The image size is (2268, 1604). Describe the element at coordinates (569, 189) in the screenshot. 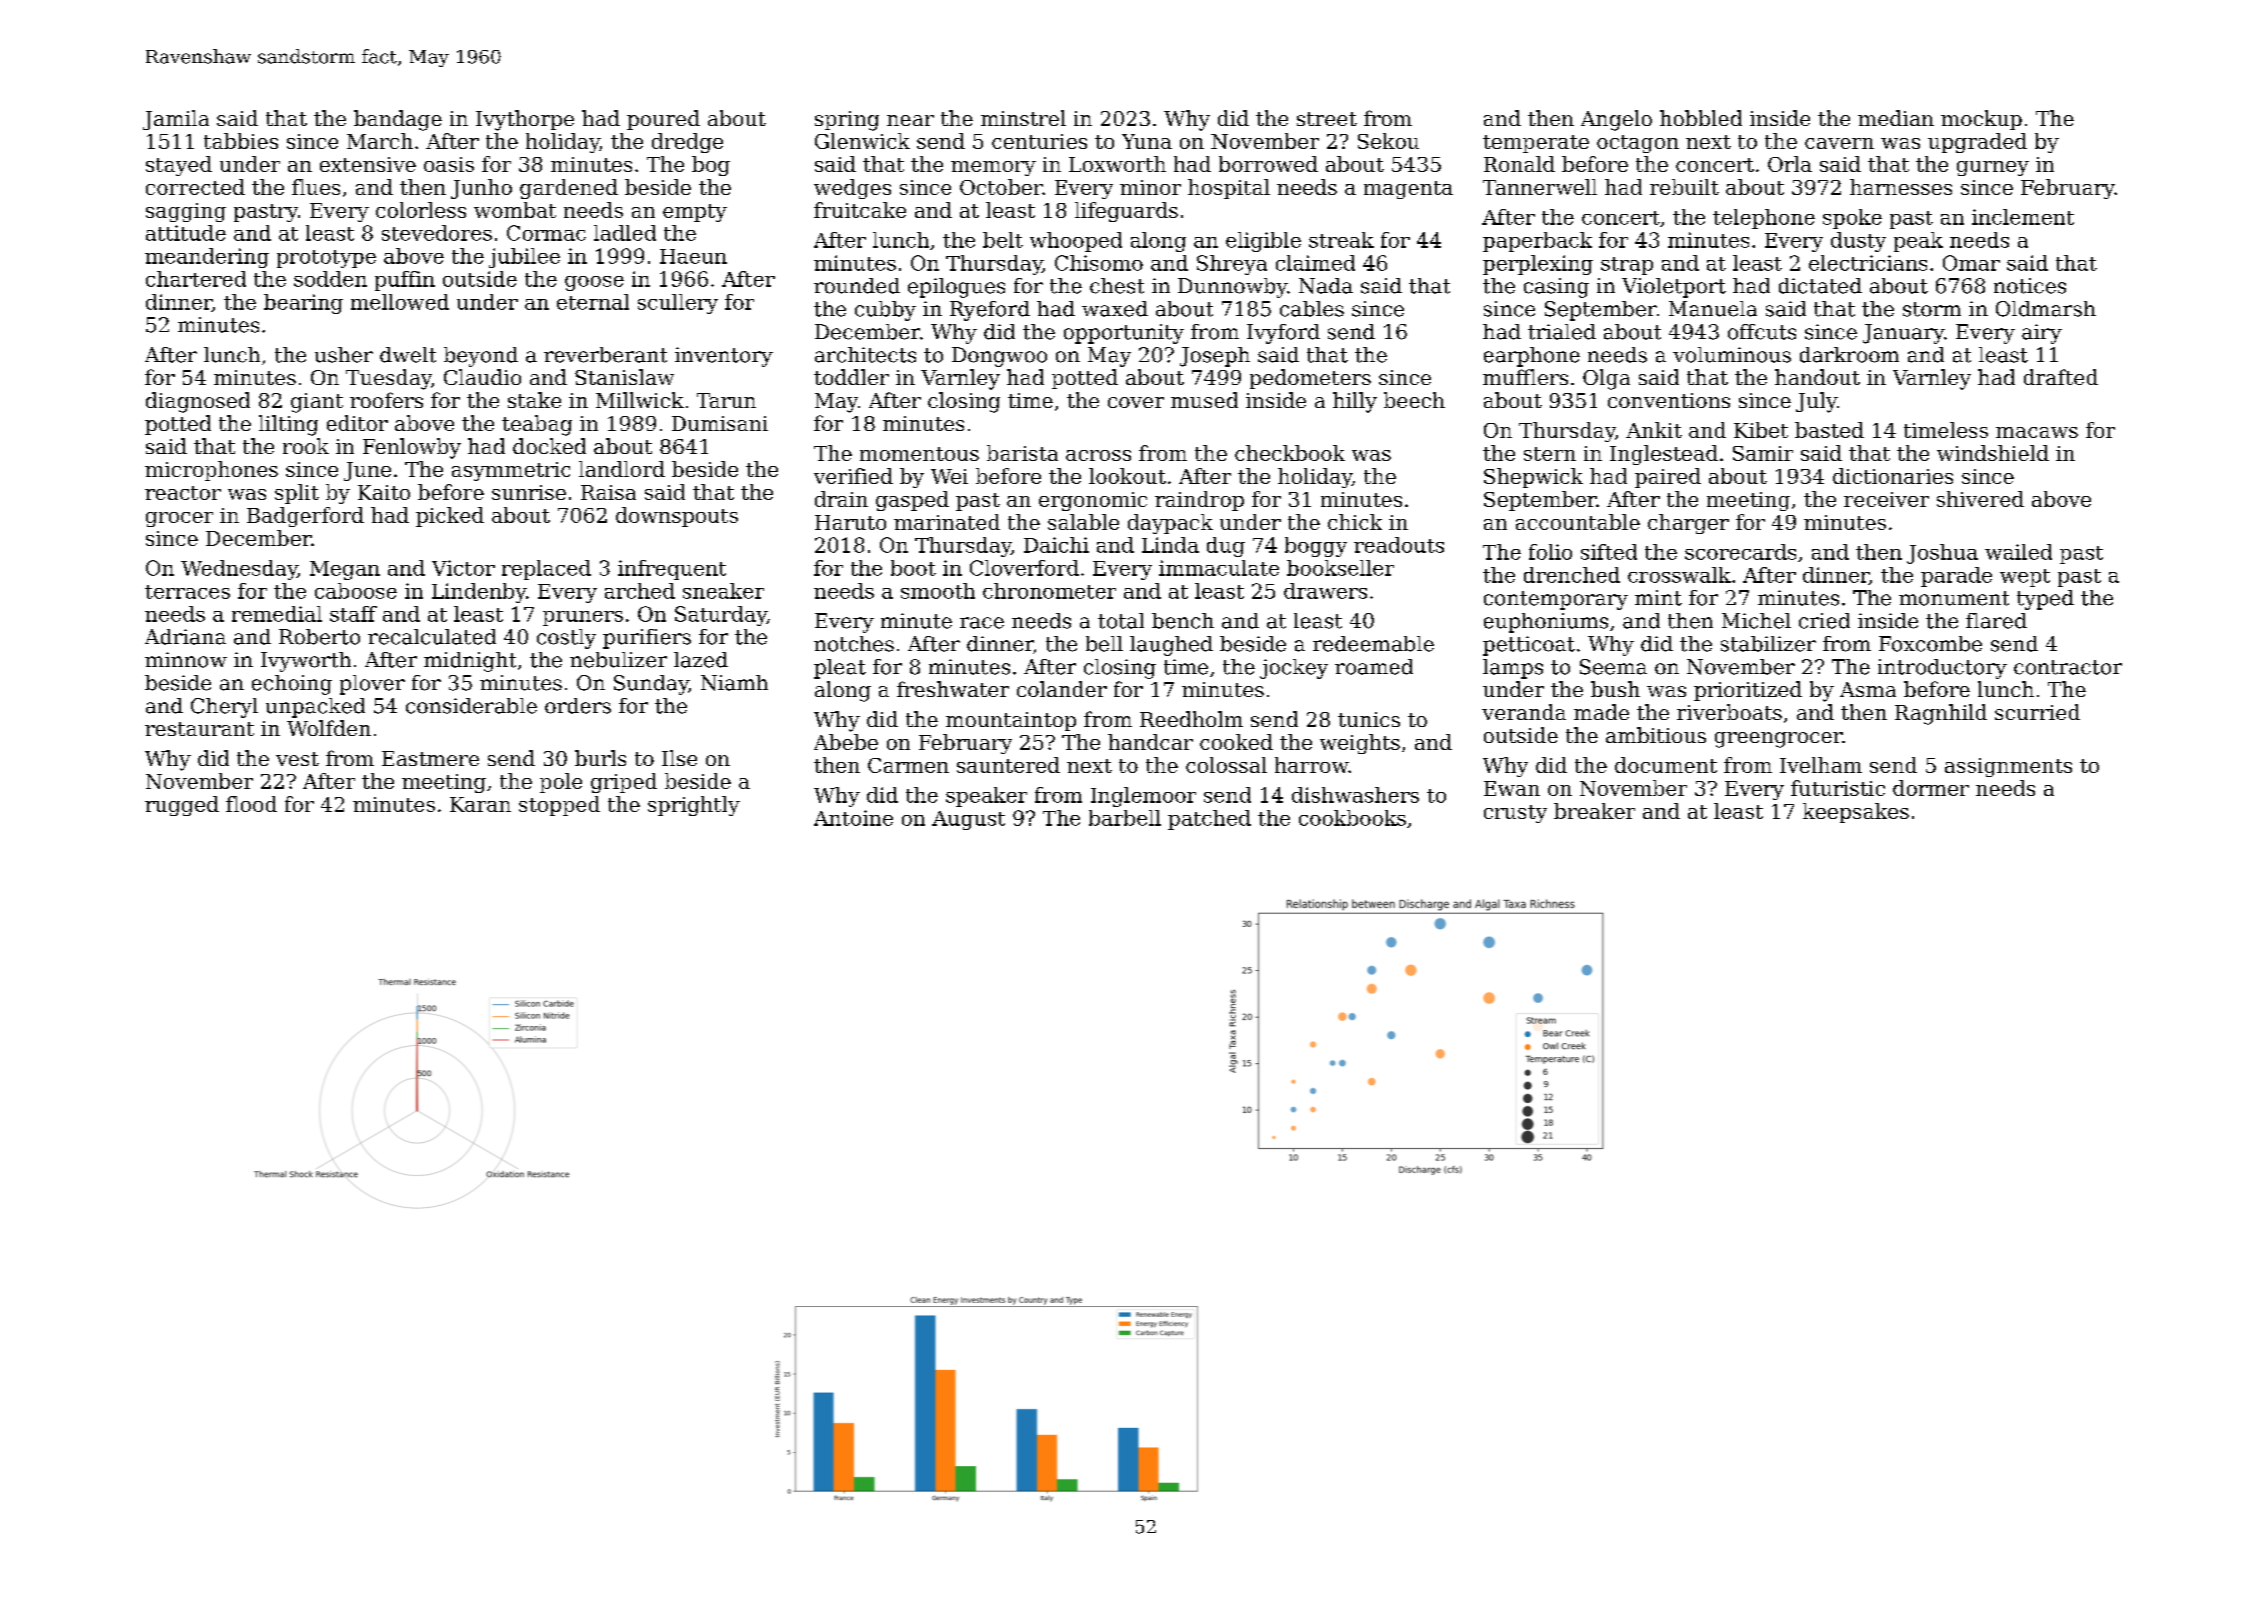

I see `gardened` at that location.
